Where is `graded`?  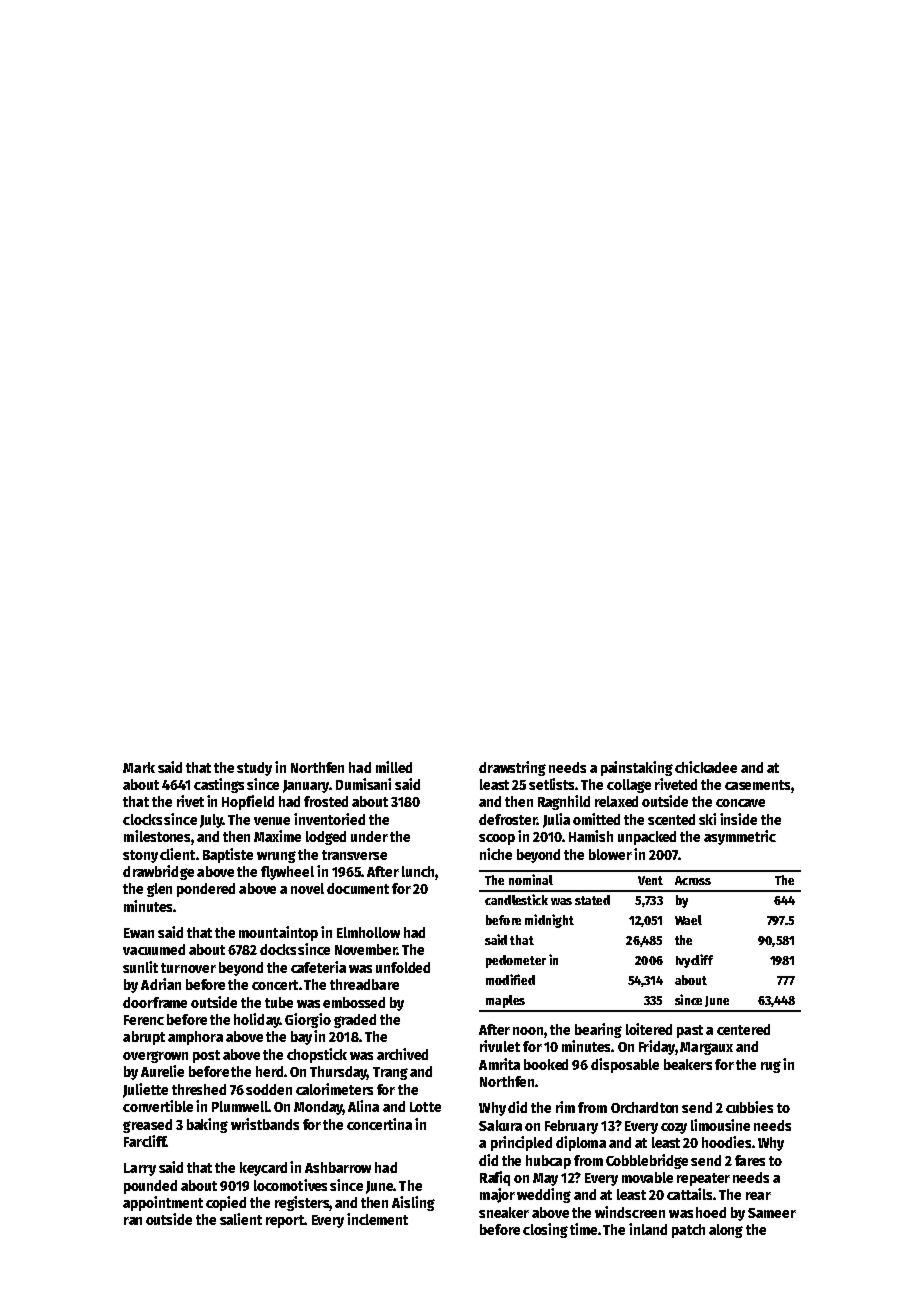
graded is located at coordinates (355, 1021).
